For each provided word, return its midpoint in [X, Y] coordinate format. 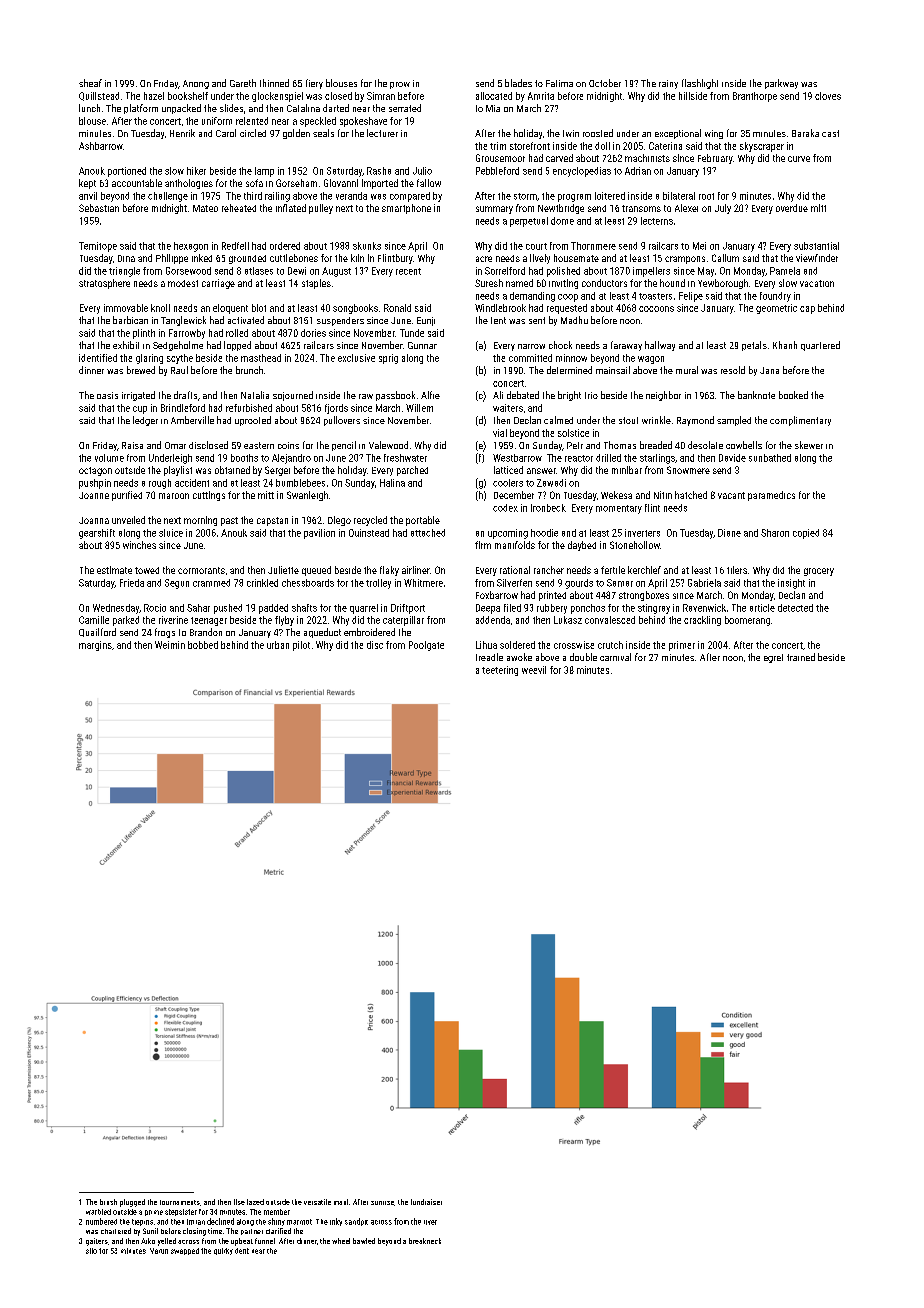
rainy [668, 84]
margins [95, 646]
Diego [339, 521]
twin [571, 133]
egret [773, 658]
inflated [291, 208]
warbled [98, 1212]
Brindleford [183, 408]
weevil [534, 670]
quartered [820, 346]
